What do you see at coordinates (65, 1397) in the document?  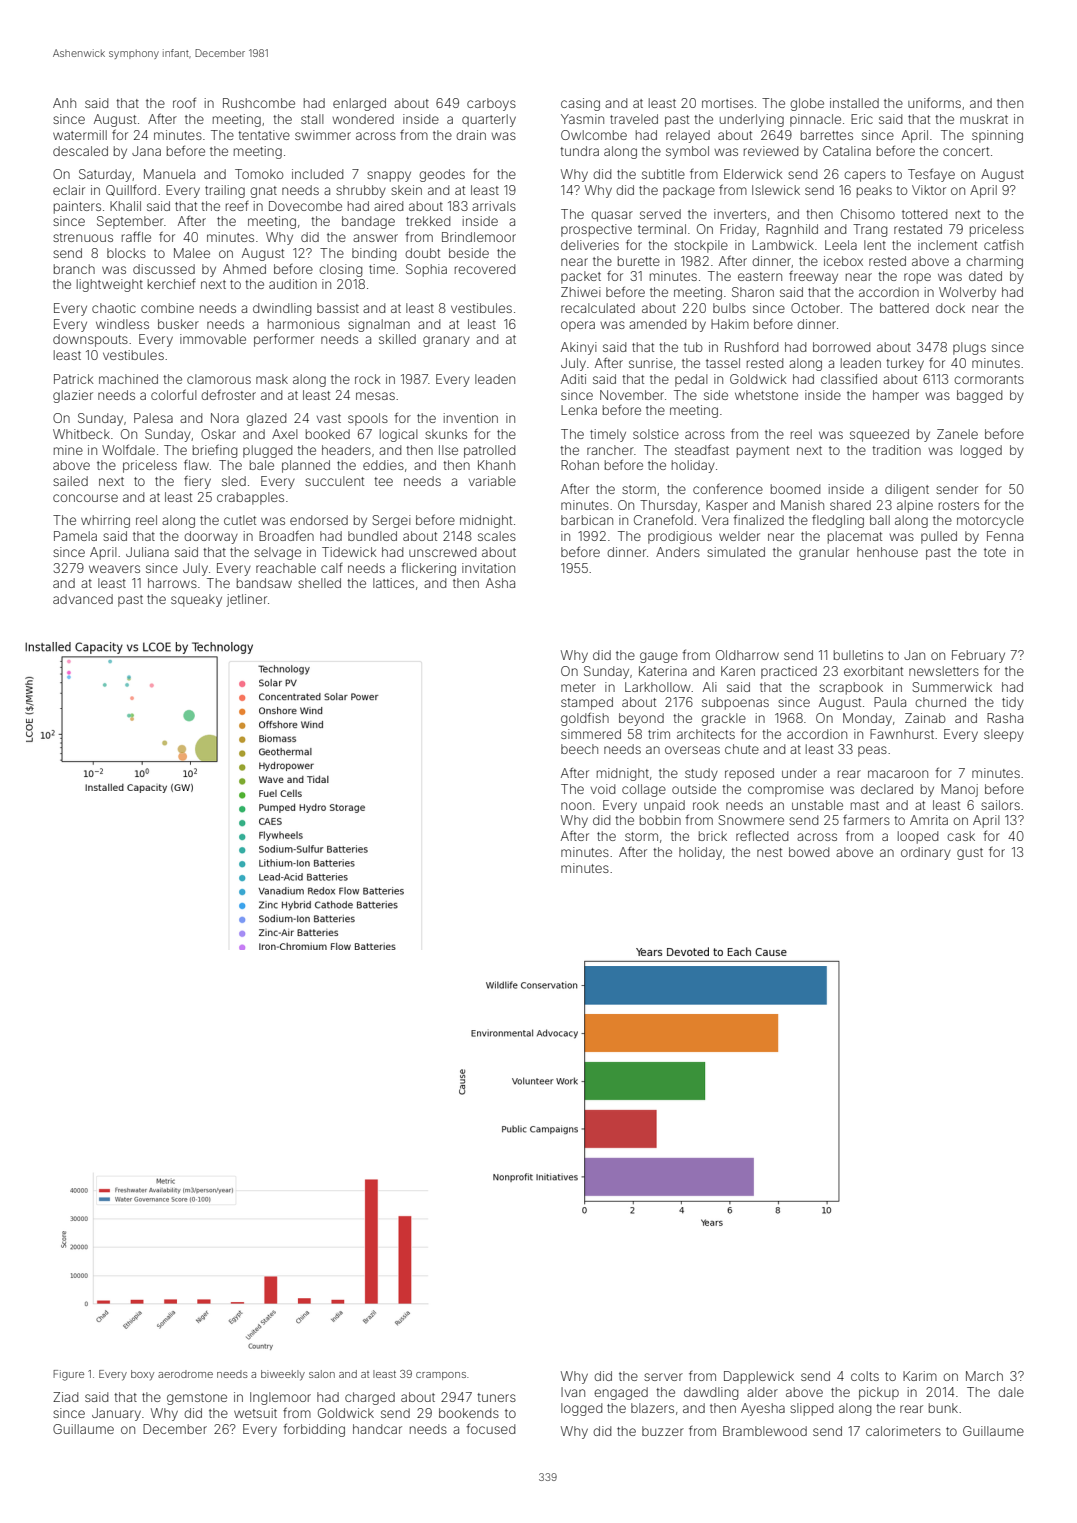 I see `Ziad` at bounding box center [65, 1397].
